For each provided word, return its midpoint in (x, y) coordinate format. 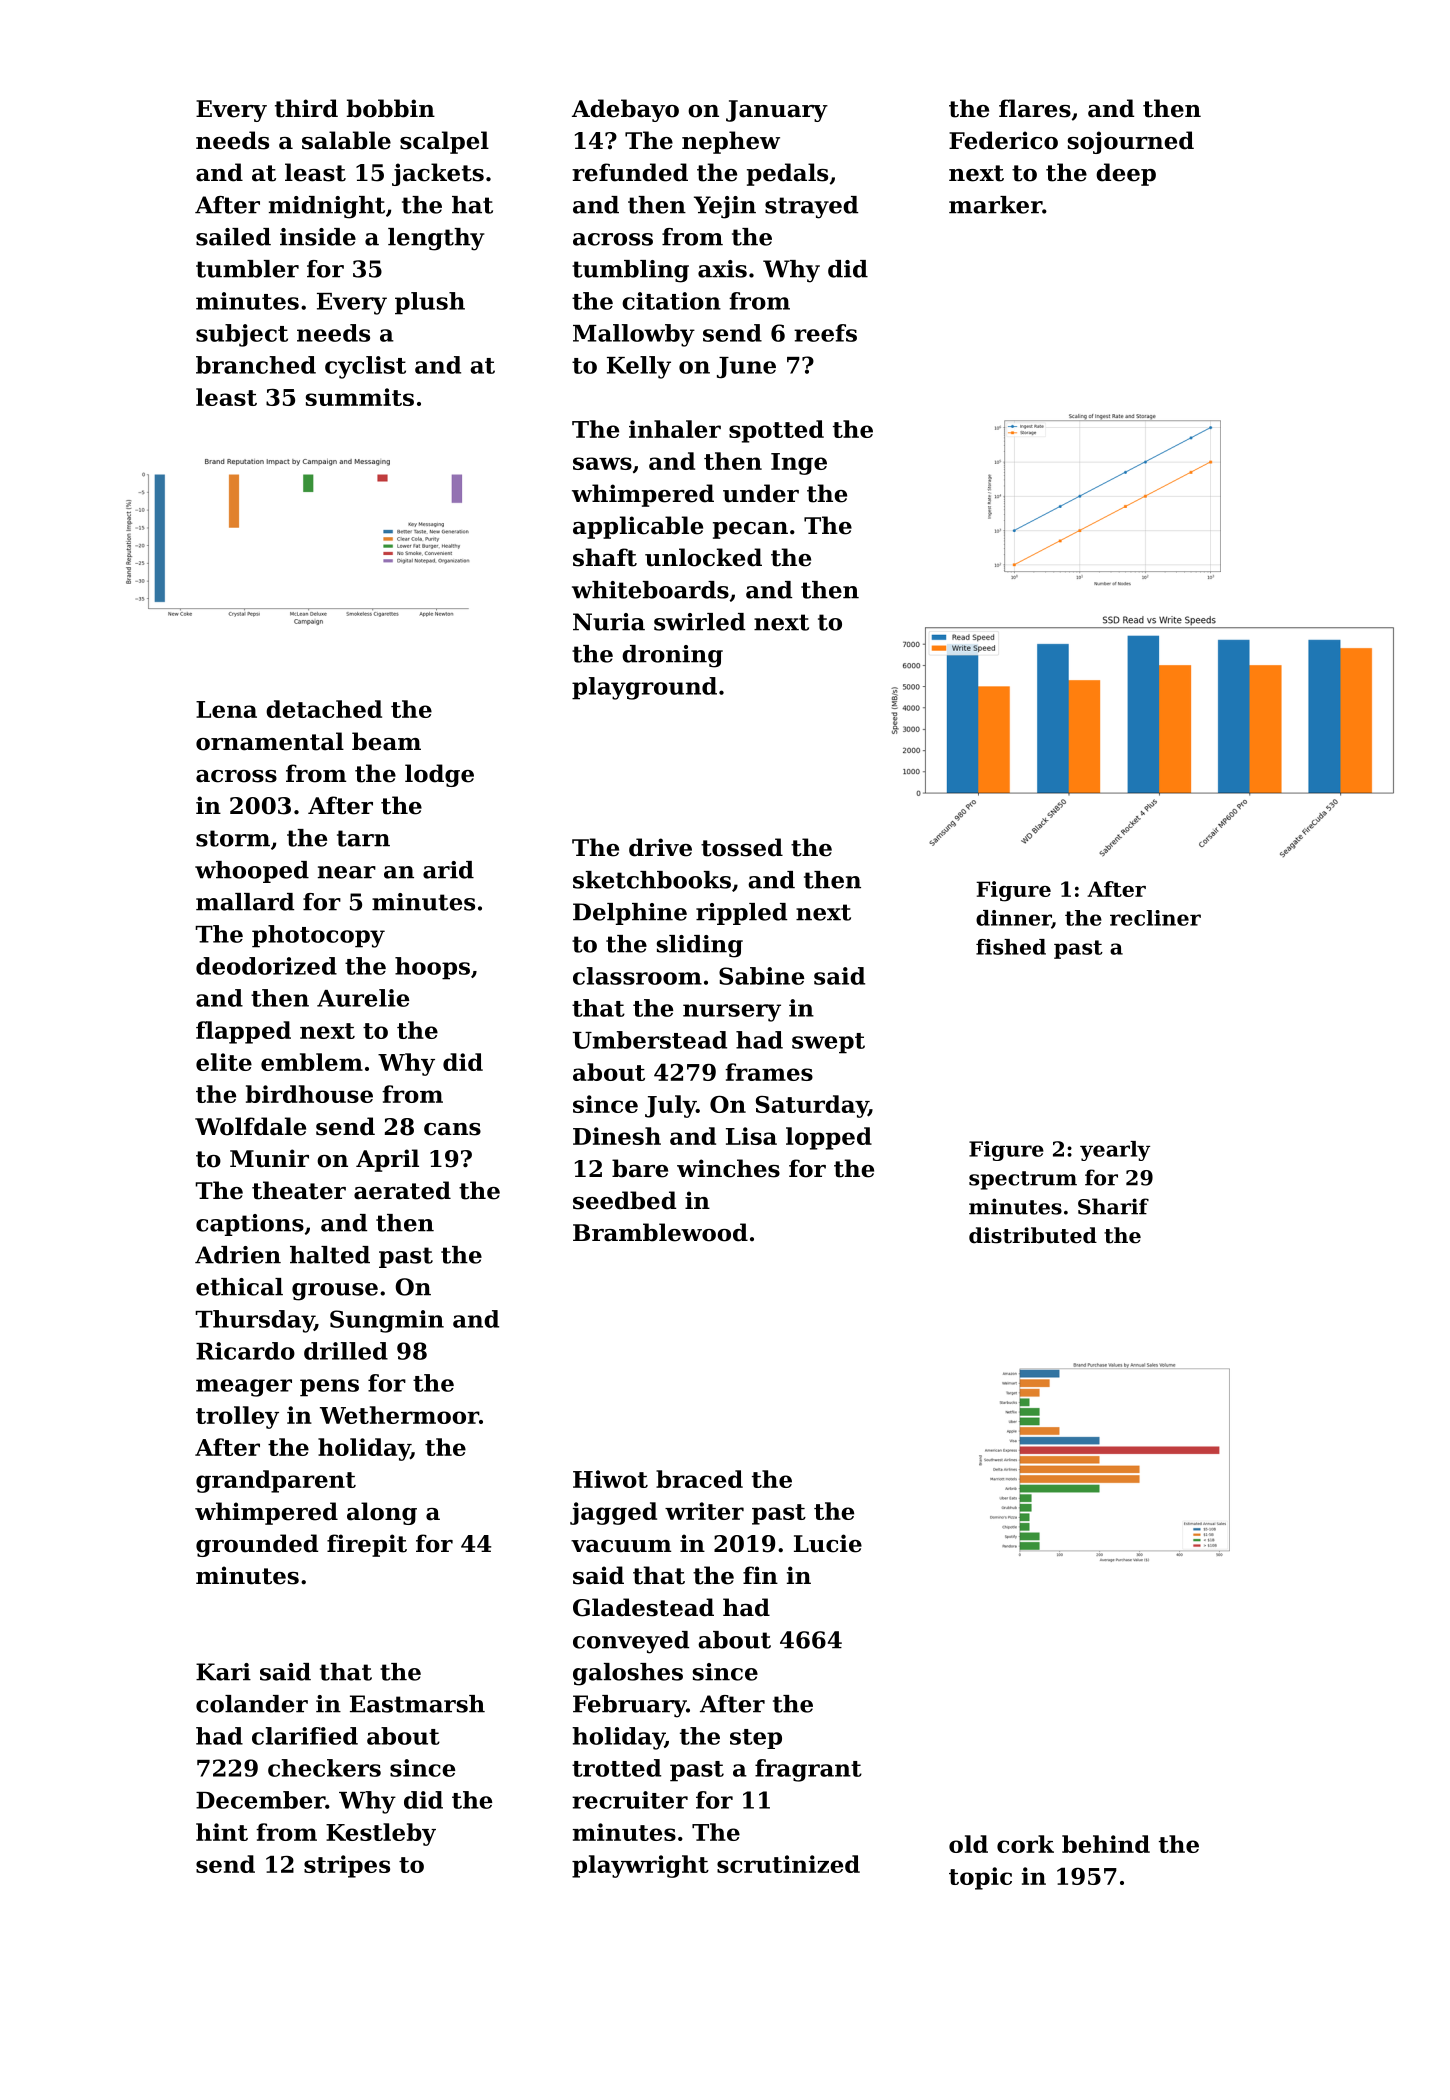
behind (1106, 1844)
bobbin (391, 108)
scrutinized (788, 1864)
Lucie (828, 1543)
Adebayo (625, 110)
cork (1025, 1844)
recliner (1155, 918)
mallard (245, 902)
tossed (742, 847)
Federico (1003, 140)
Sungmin (387, 1321)
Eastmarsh (417, 1704)
